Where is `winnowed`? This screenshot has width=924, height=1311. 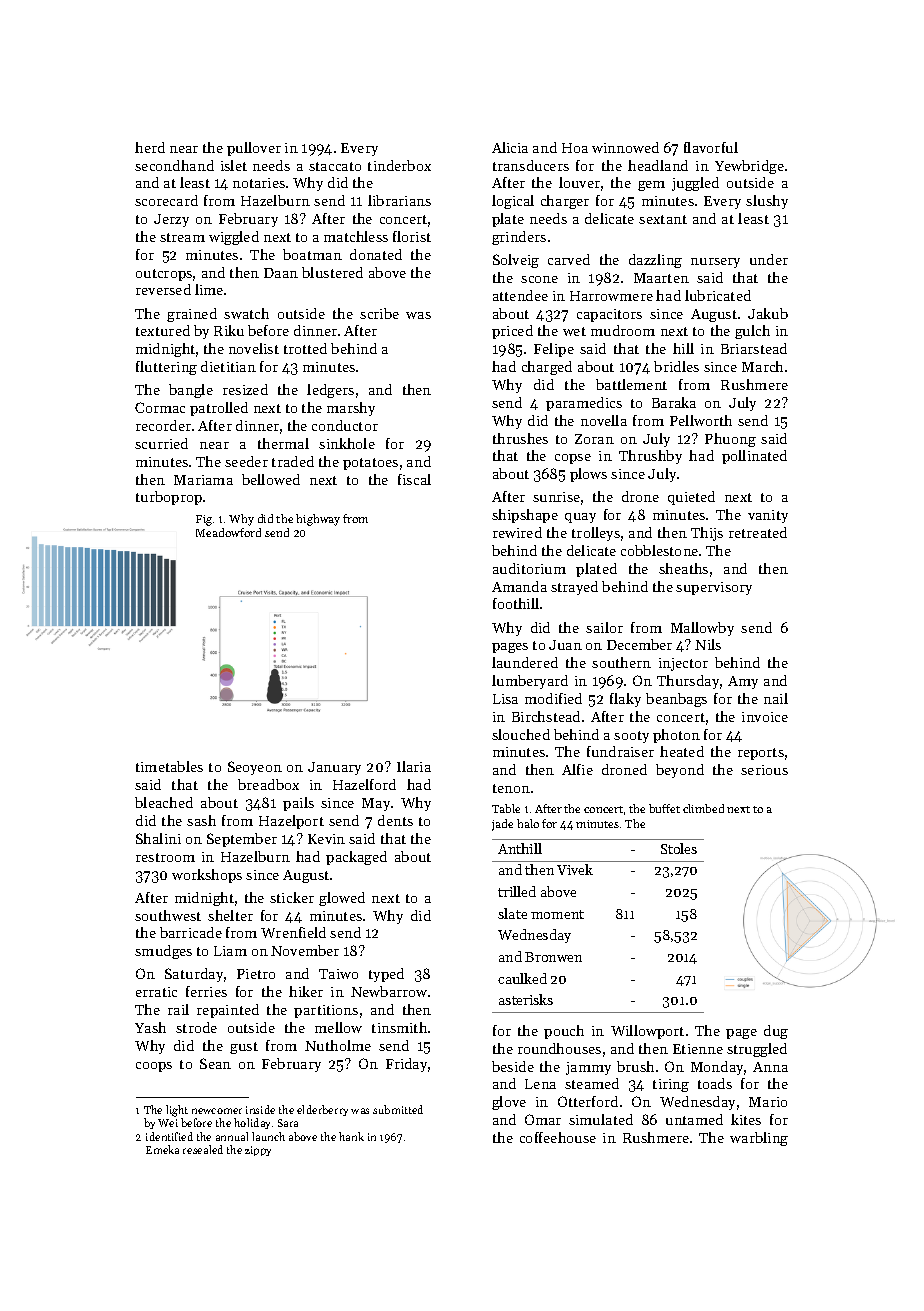 winnowed is located at coordinates (625, 147).
